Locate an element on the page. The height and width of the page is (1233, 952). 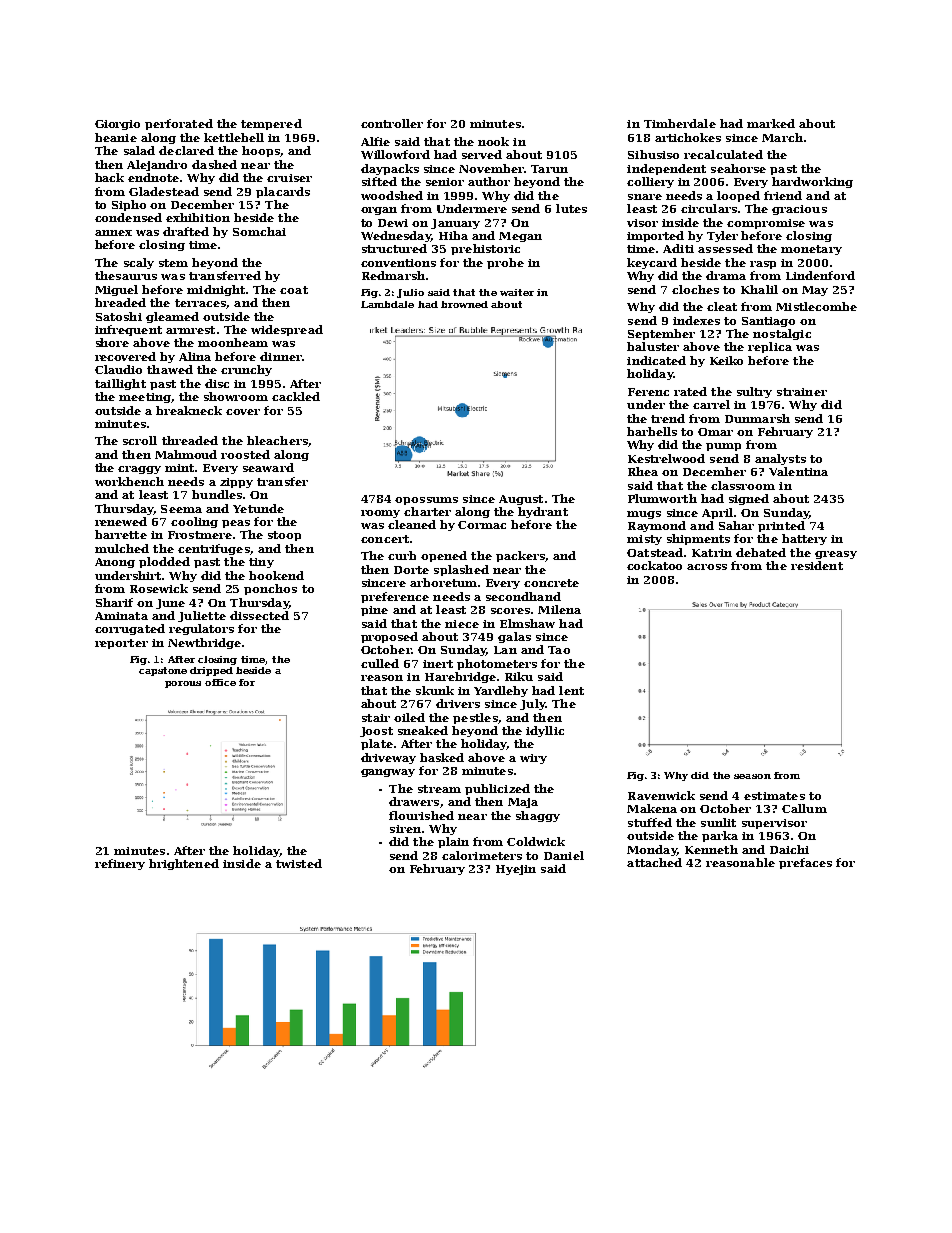
marked is located at coordinates (771, 123).
